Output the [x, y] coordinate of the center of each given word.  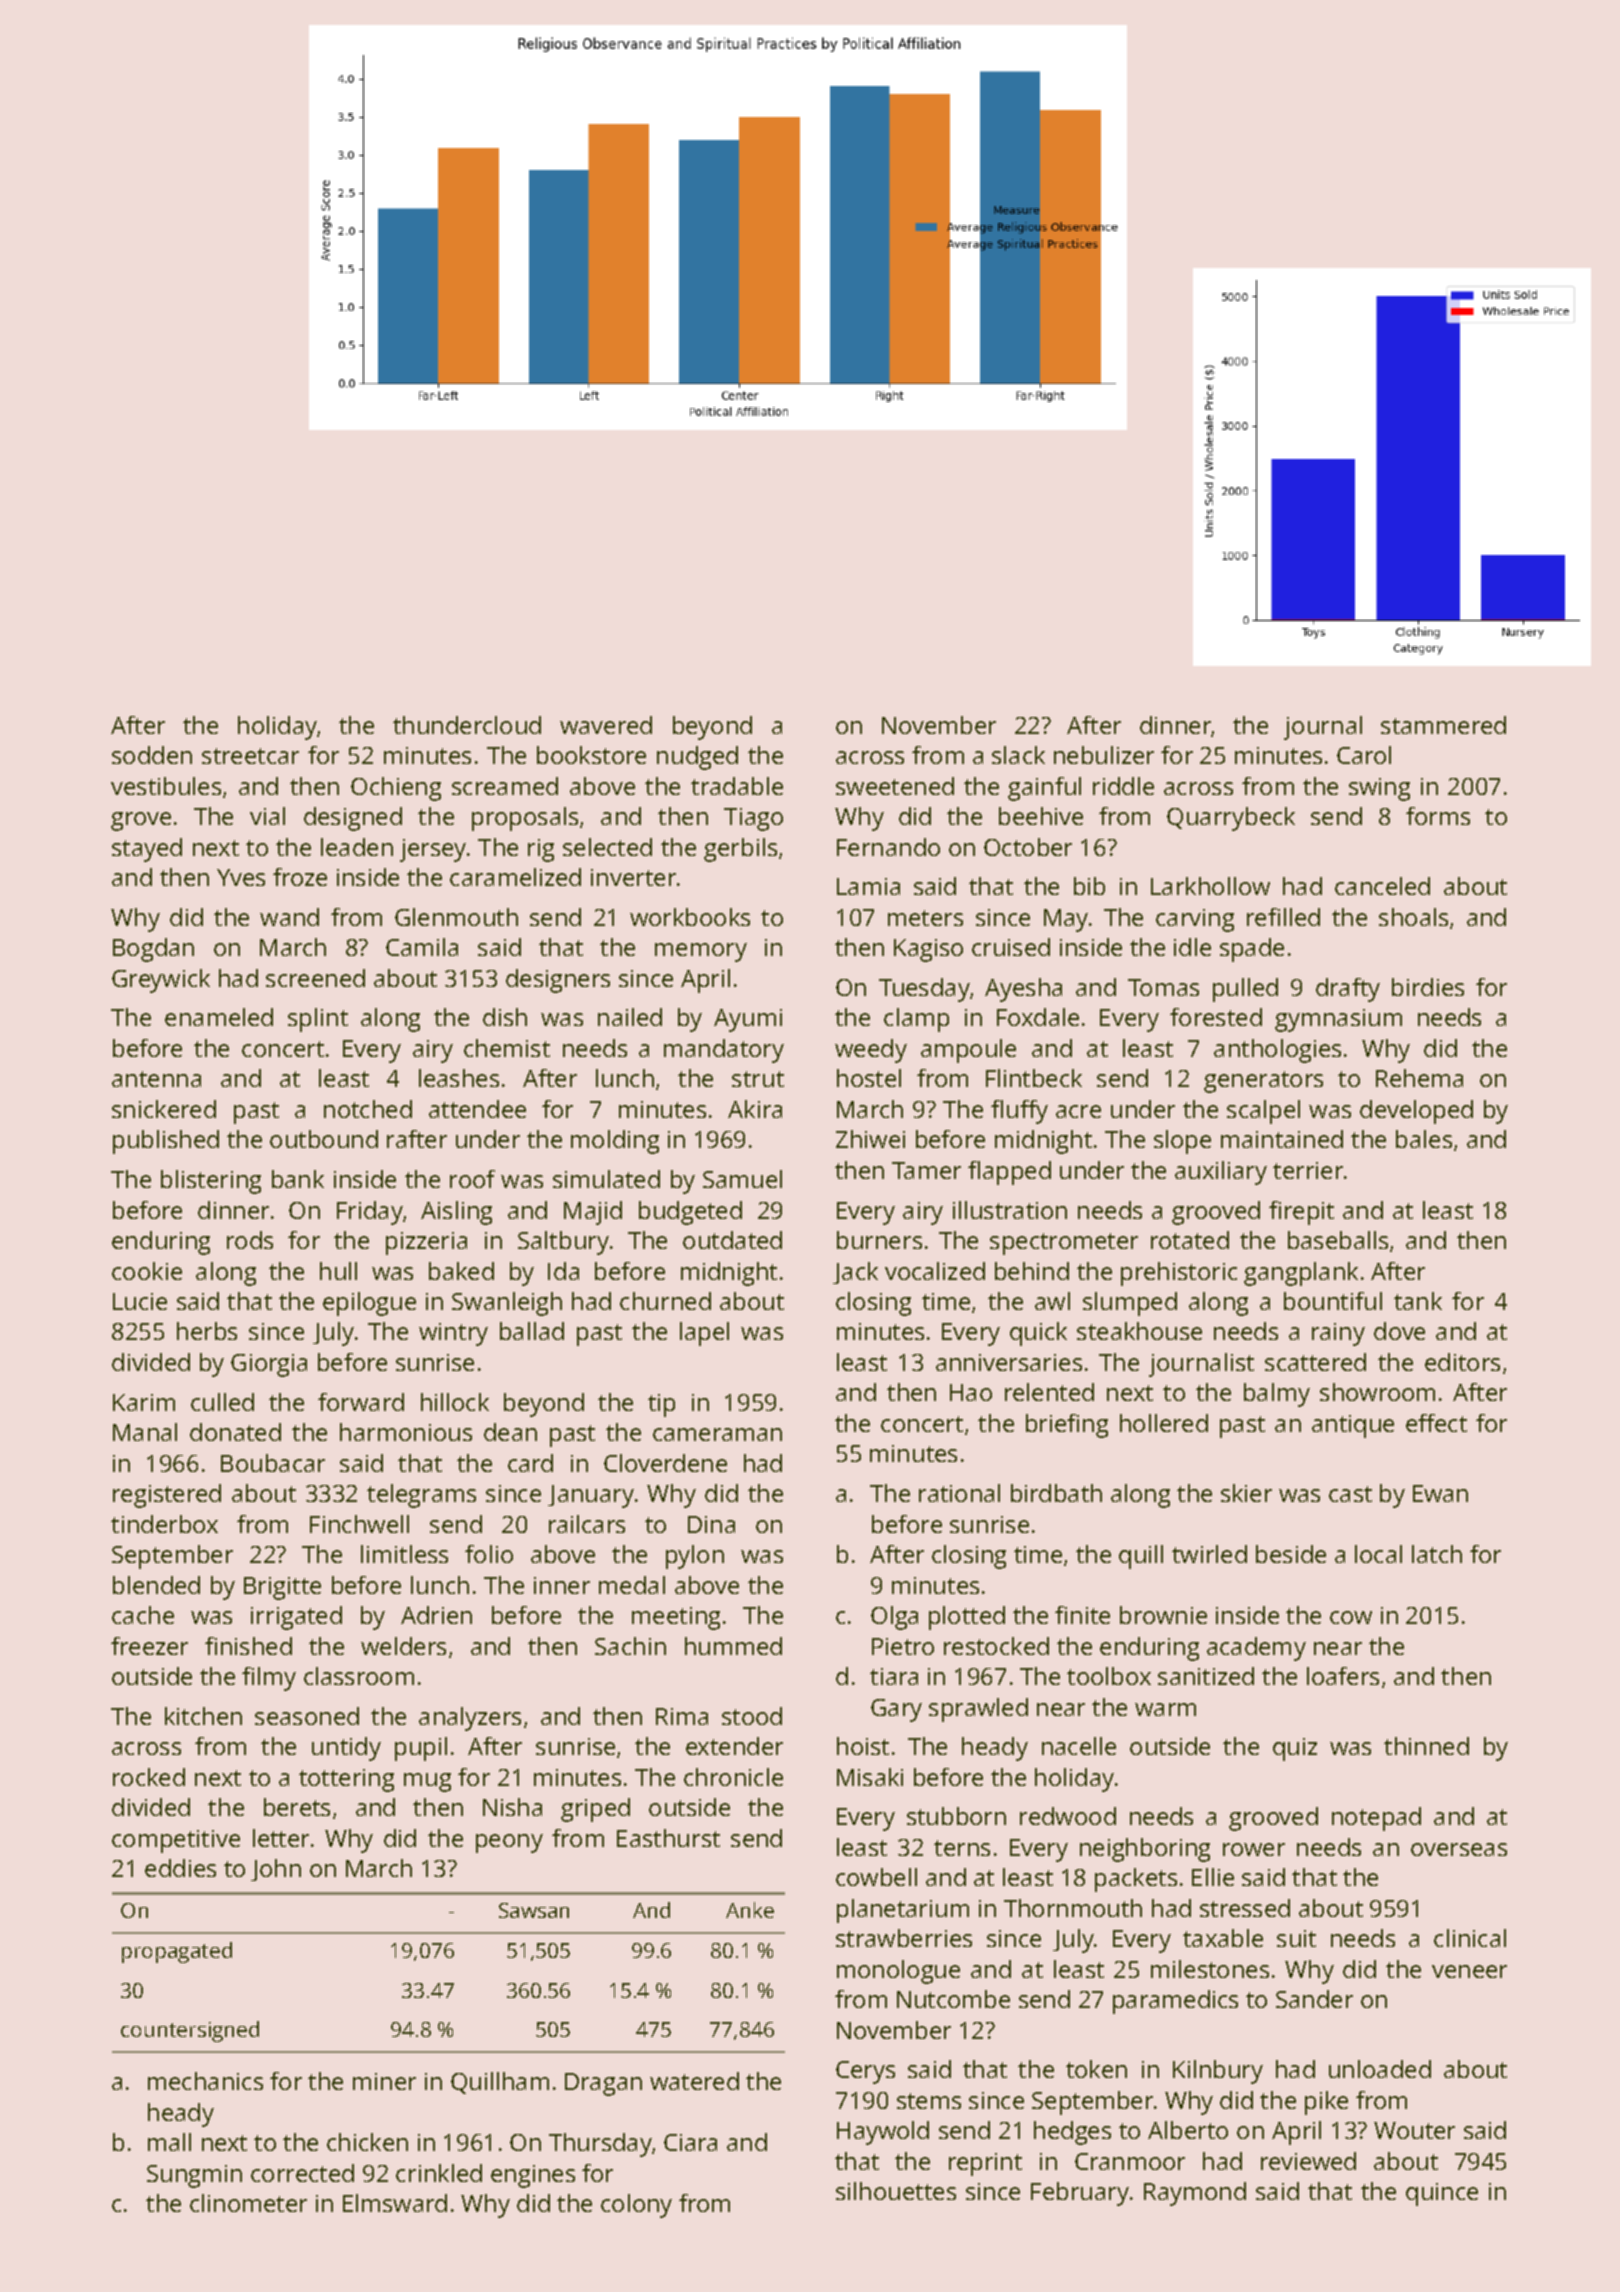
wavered [606, 725]
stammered [1443, 725]
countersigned [190, 2031]
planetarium [903, 1911]
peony [509, 1843]
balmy [1277, 1395]
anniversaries [1009, 1362]
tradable [737, 786]
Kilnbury [1218, 2072]
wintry [453, 1334]
